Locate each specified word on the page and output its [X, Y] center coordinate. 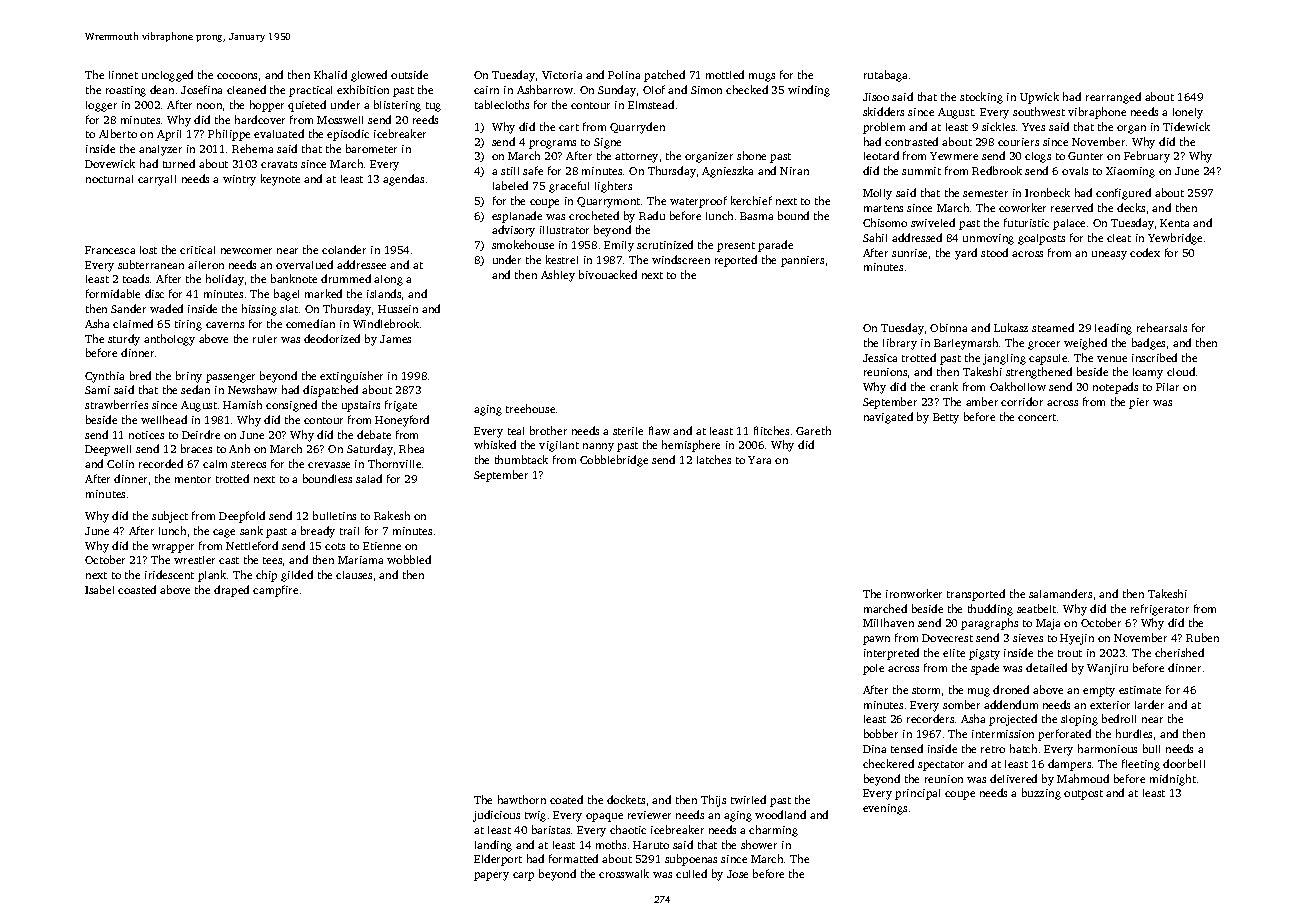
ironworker [914, 593]
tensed [907, 748]
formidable [113, 293]
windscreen [681, 259]
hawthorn [522, 799]
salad [369, 478]
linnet [123, 75]
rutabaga [885, 76]
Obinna [948, 327]
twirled [748, 799]
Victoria [562, 75]
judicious [496, 816]
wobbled [409, 559]
